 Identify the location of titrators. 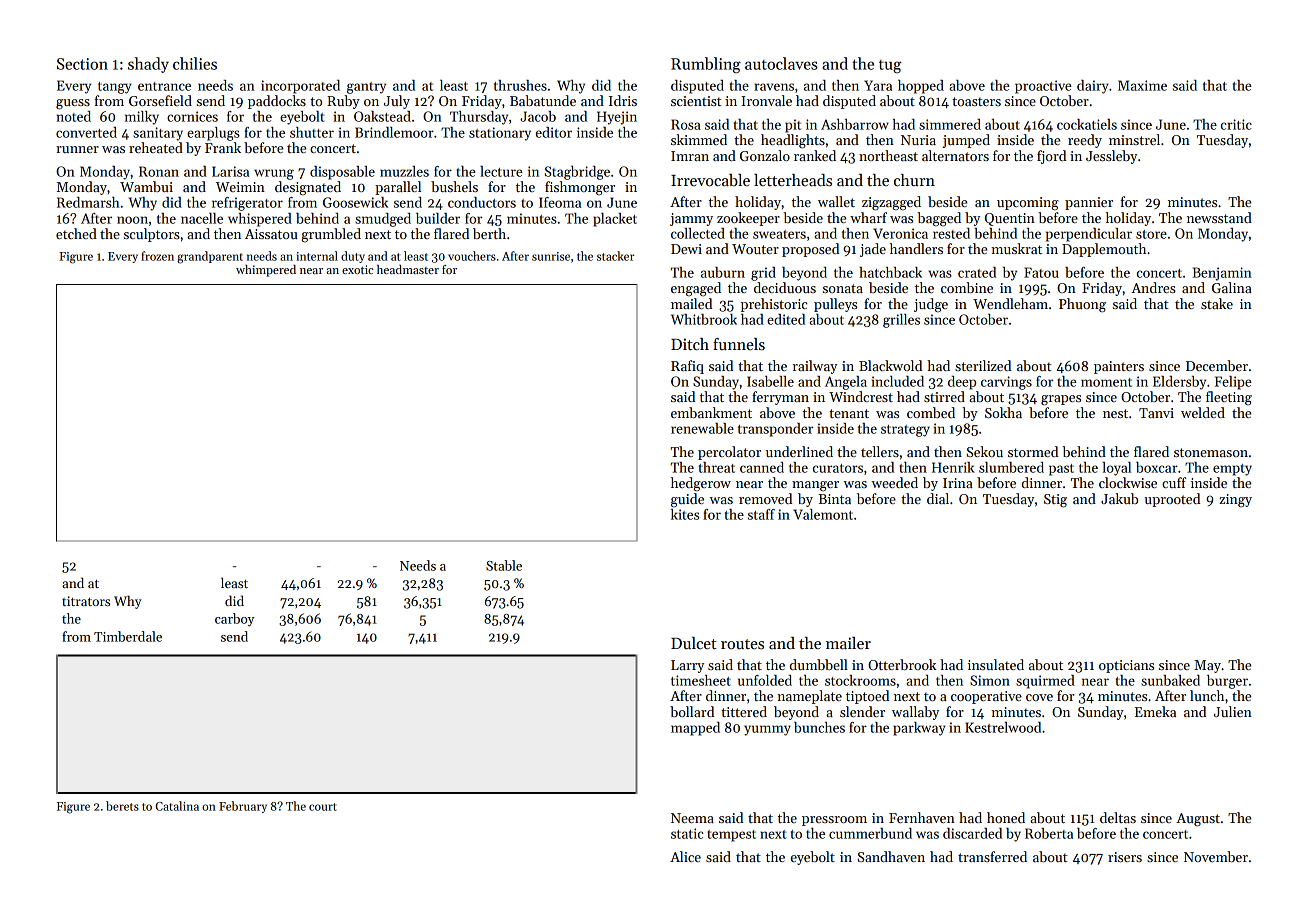
(86, 601).
